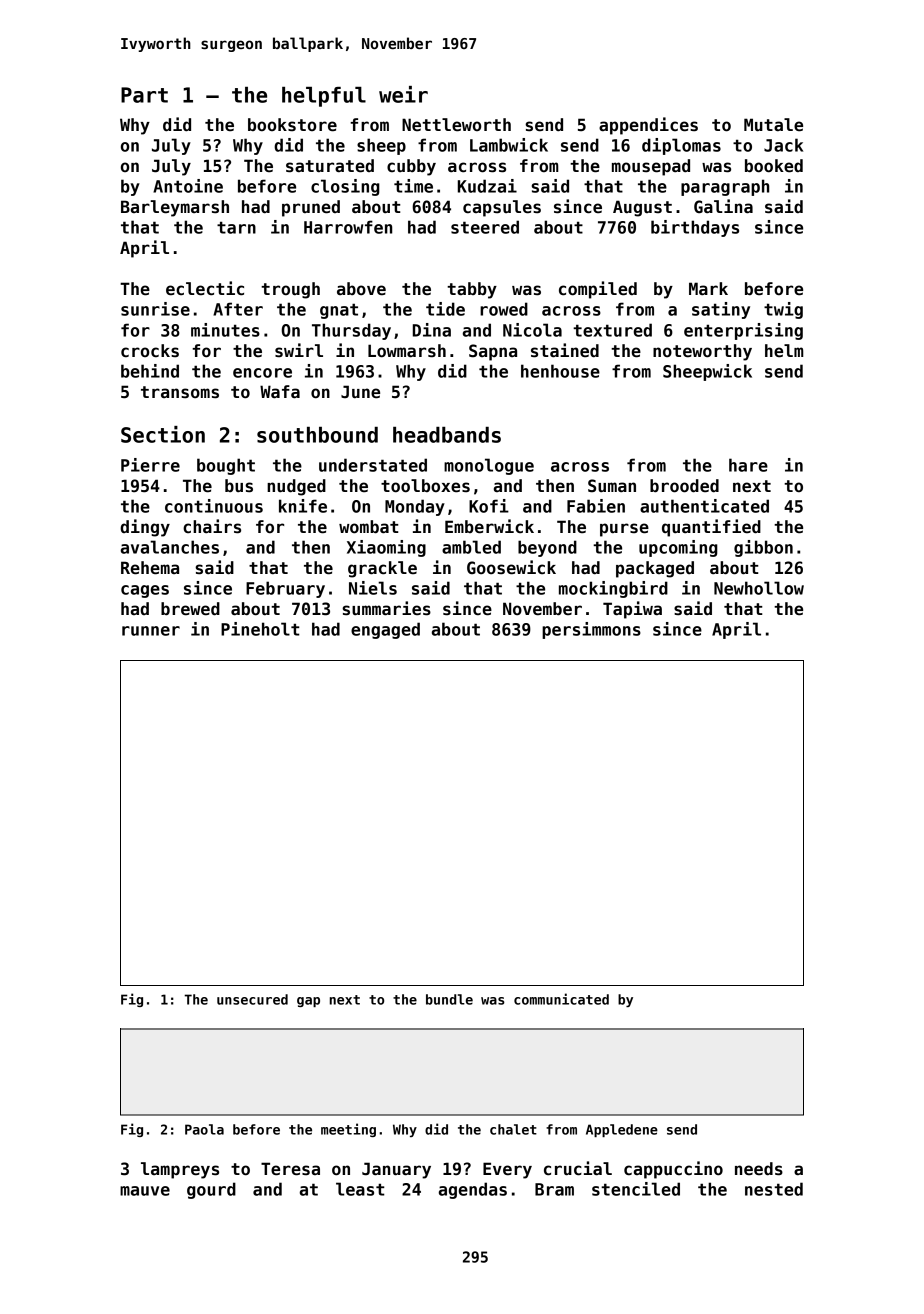  What do you see at coordinates (591, 630) in the image?
I see `persimmons` at bounding box center [591, 630].
